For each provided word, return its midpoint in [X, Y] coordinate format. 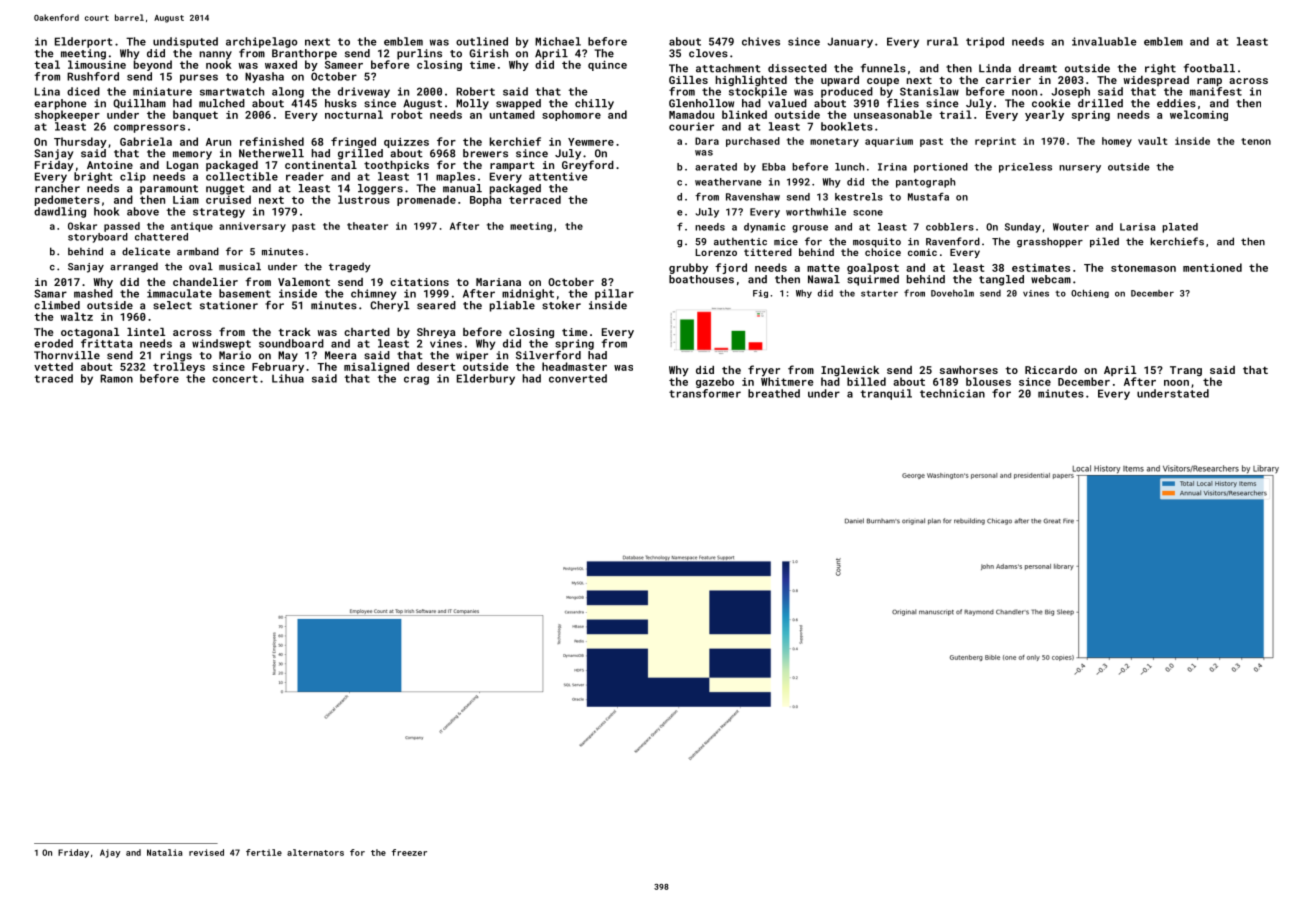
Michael [558, 41]
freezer [409, 852]
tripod [985, 42]
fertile [264, 852]
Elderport [83, 42]
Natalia [164, 852]
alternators [315, 852]
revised [206, 852]
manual [462, 188]
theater [367, 226]
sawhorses [969, 370]
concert [235, 379]
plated [1180, 228]
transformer [705, 393]
